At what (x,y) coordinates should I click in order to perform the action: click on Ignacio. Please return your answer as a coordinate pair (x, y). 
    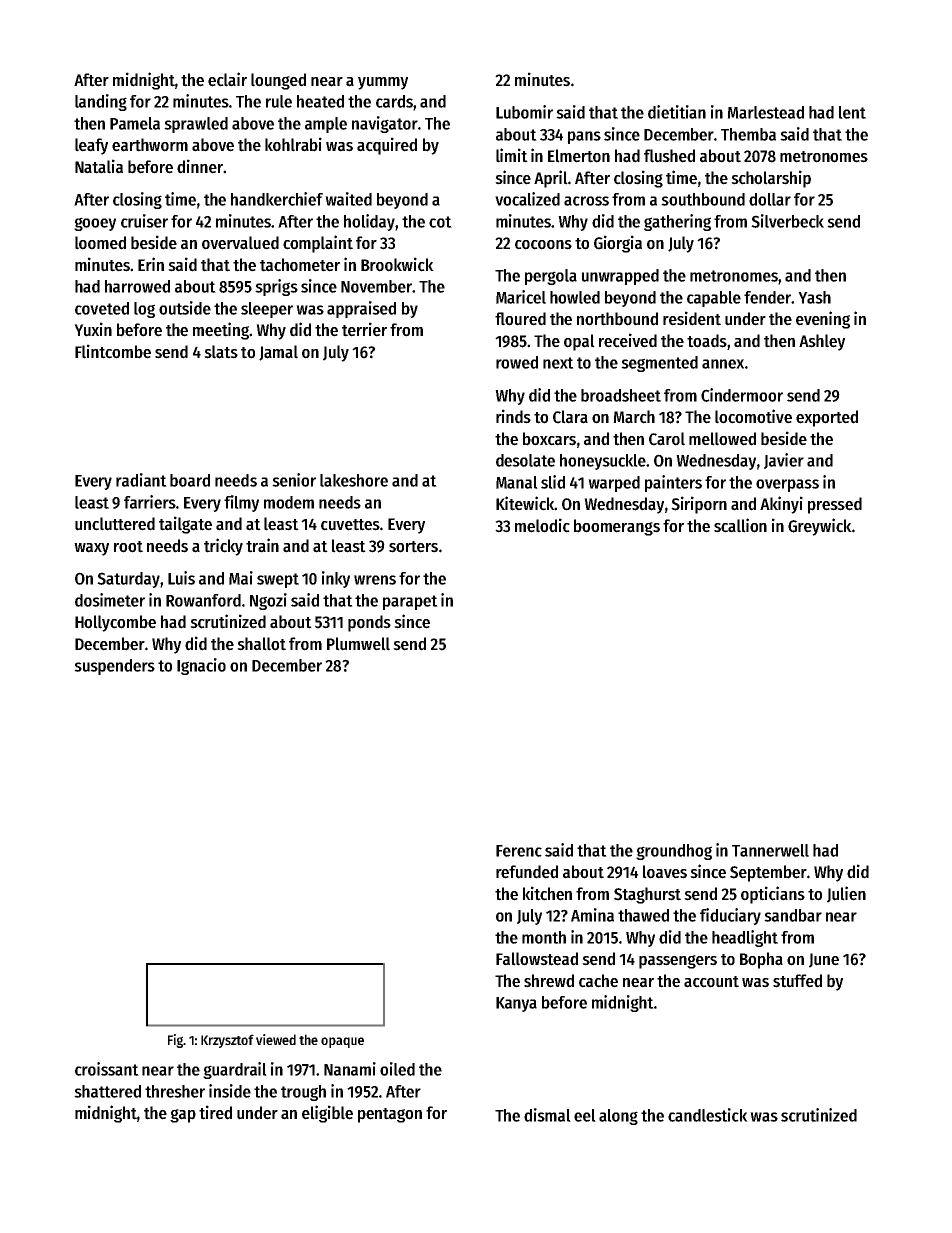
    Looking at the image, I should click on (201, 666).
